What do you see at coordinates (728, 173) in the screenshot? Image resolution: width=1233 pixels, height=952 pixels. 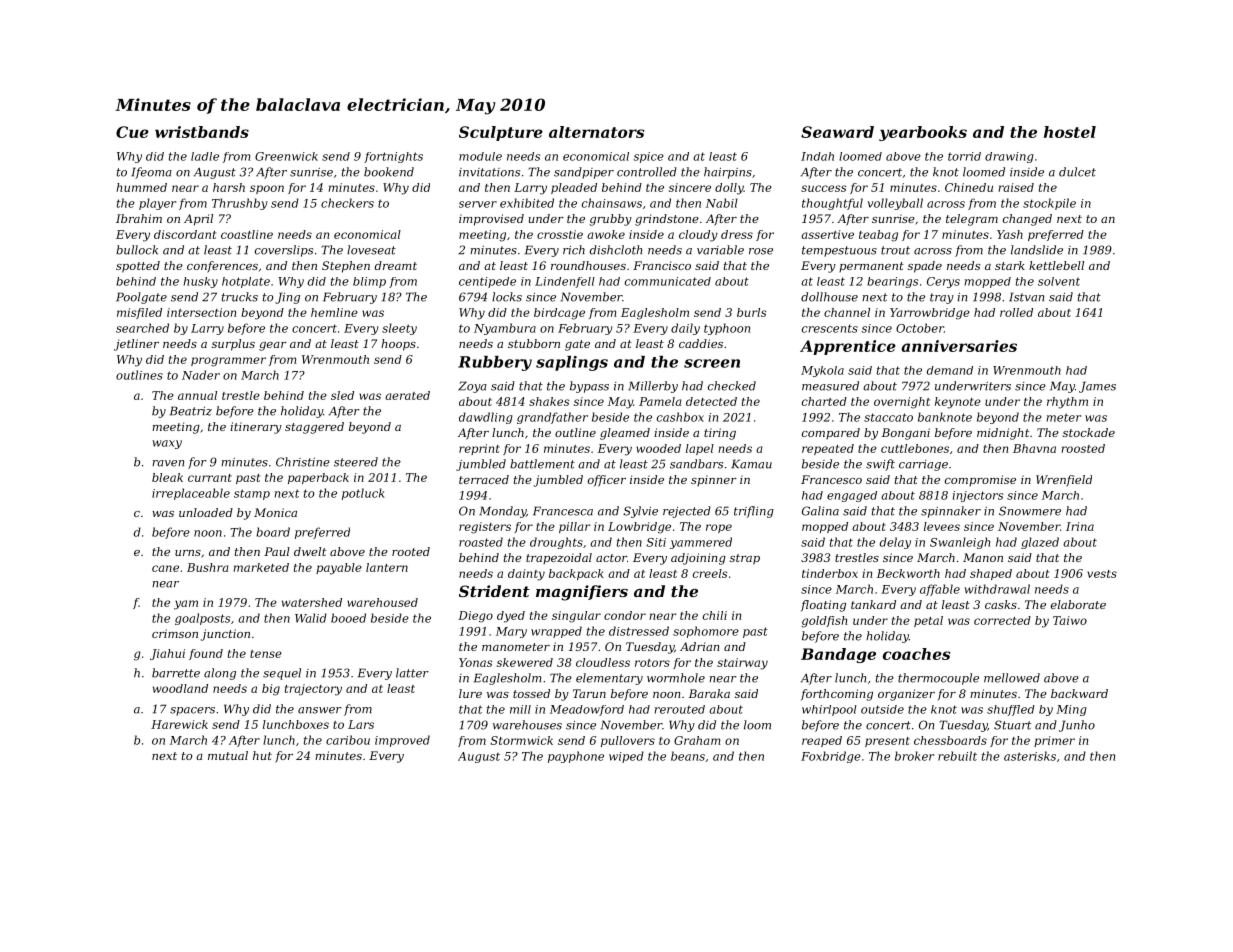 I see `hairpins` at bounding box center [728, 173].
